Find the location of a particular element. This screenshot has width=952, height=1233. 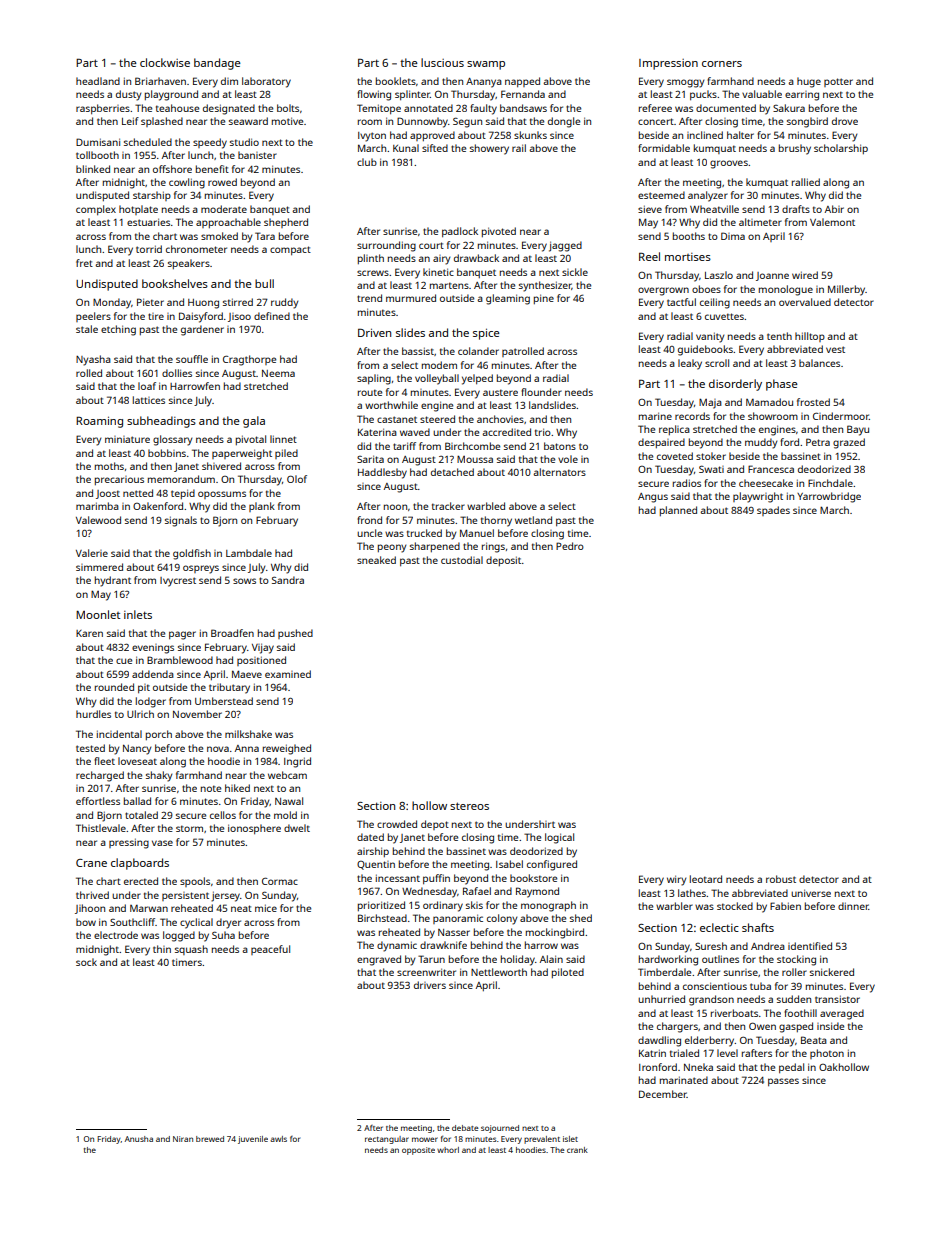

designated is located at coordinates (229, 109).
